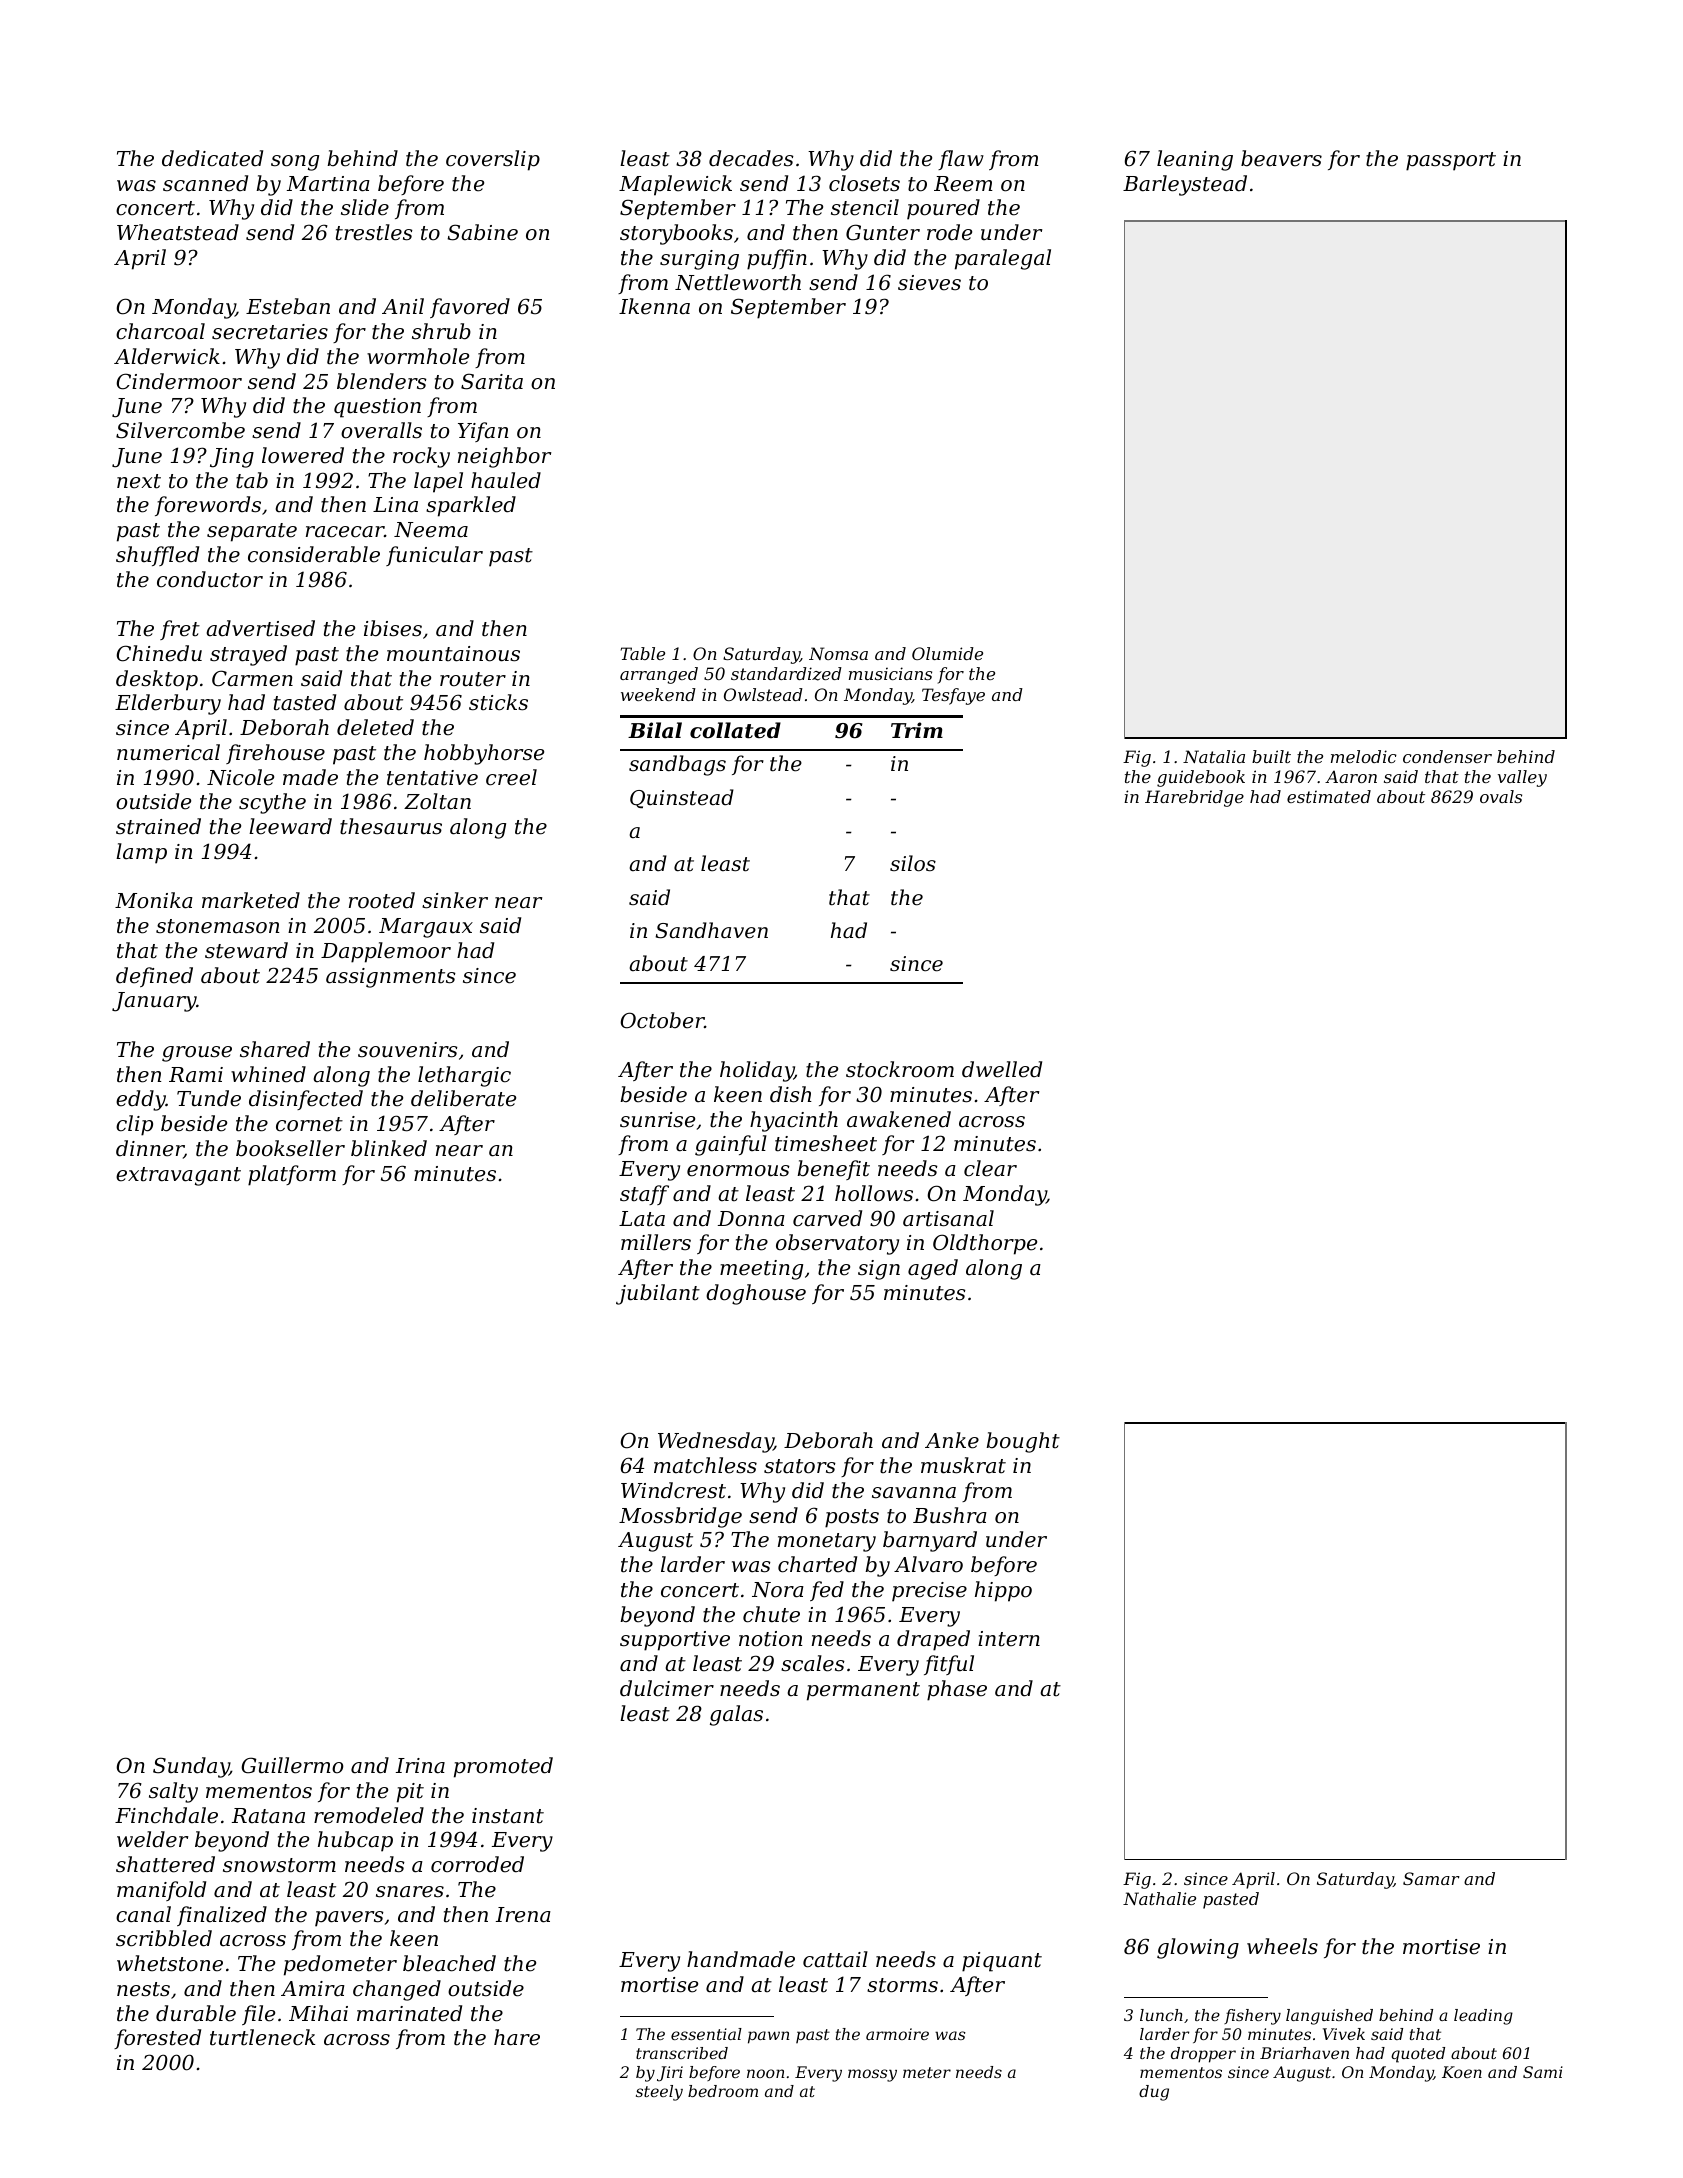  What do you see at coordinates (1451, 161) in the document?
I see `passport` at bounding box center [1451, 161].
